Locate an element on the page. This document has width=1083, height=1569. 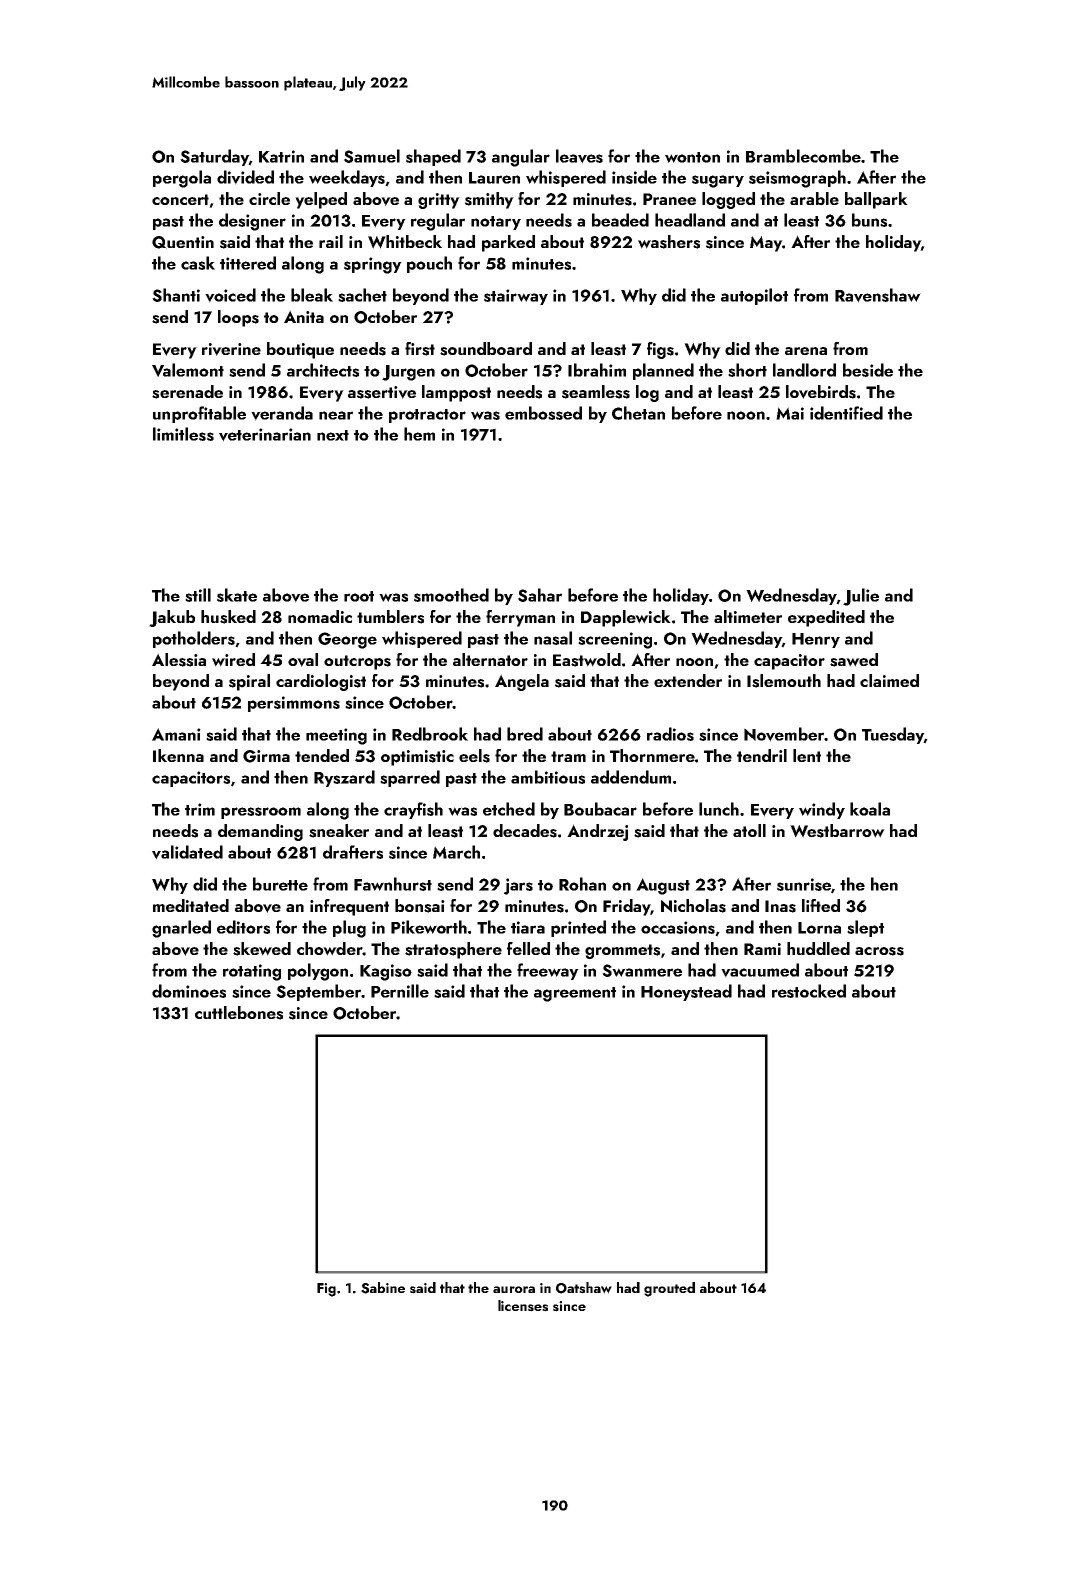
Sahar is located at coordinates (540, 595).
